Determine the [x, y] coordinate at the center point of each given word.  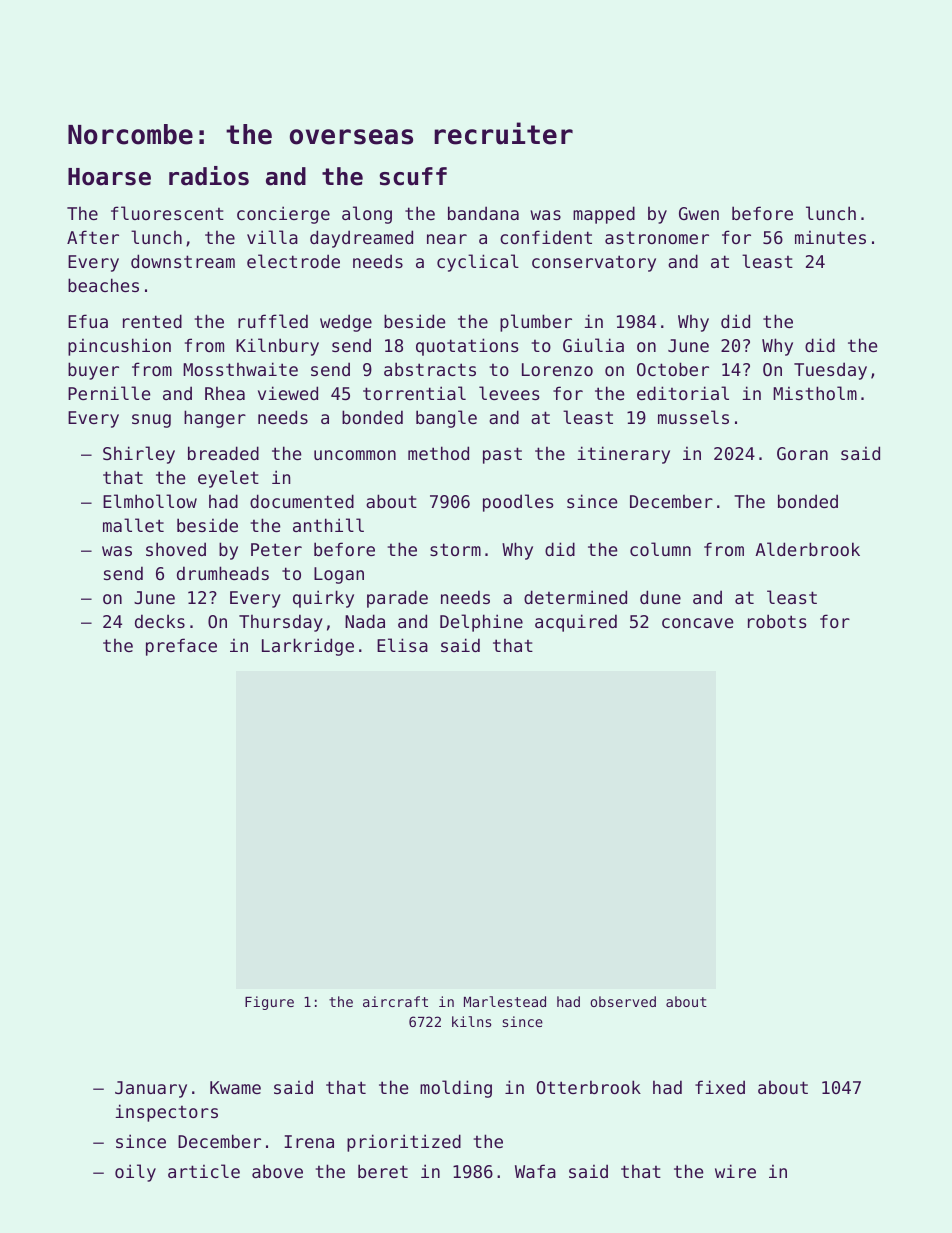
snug [151, 421]
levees [509, 393]
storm [455, 549]
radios [209, 176]
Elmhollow [150, 501]
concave [697, 623]
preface [181, 647]
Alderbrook [807, 549]
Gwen [699, 213]
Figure [269, 1003]
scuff [413, 176]
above [277, 1171]
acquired [576, 623]
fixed [720, 1087]
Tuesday [830, 371]
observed [623, 1001]
